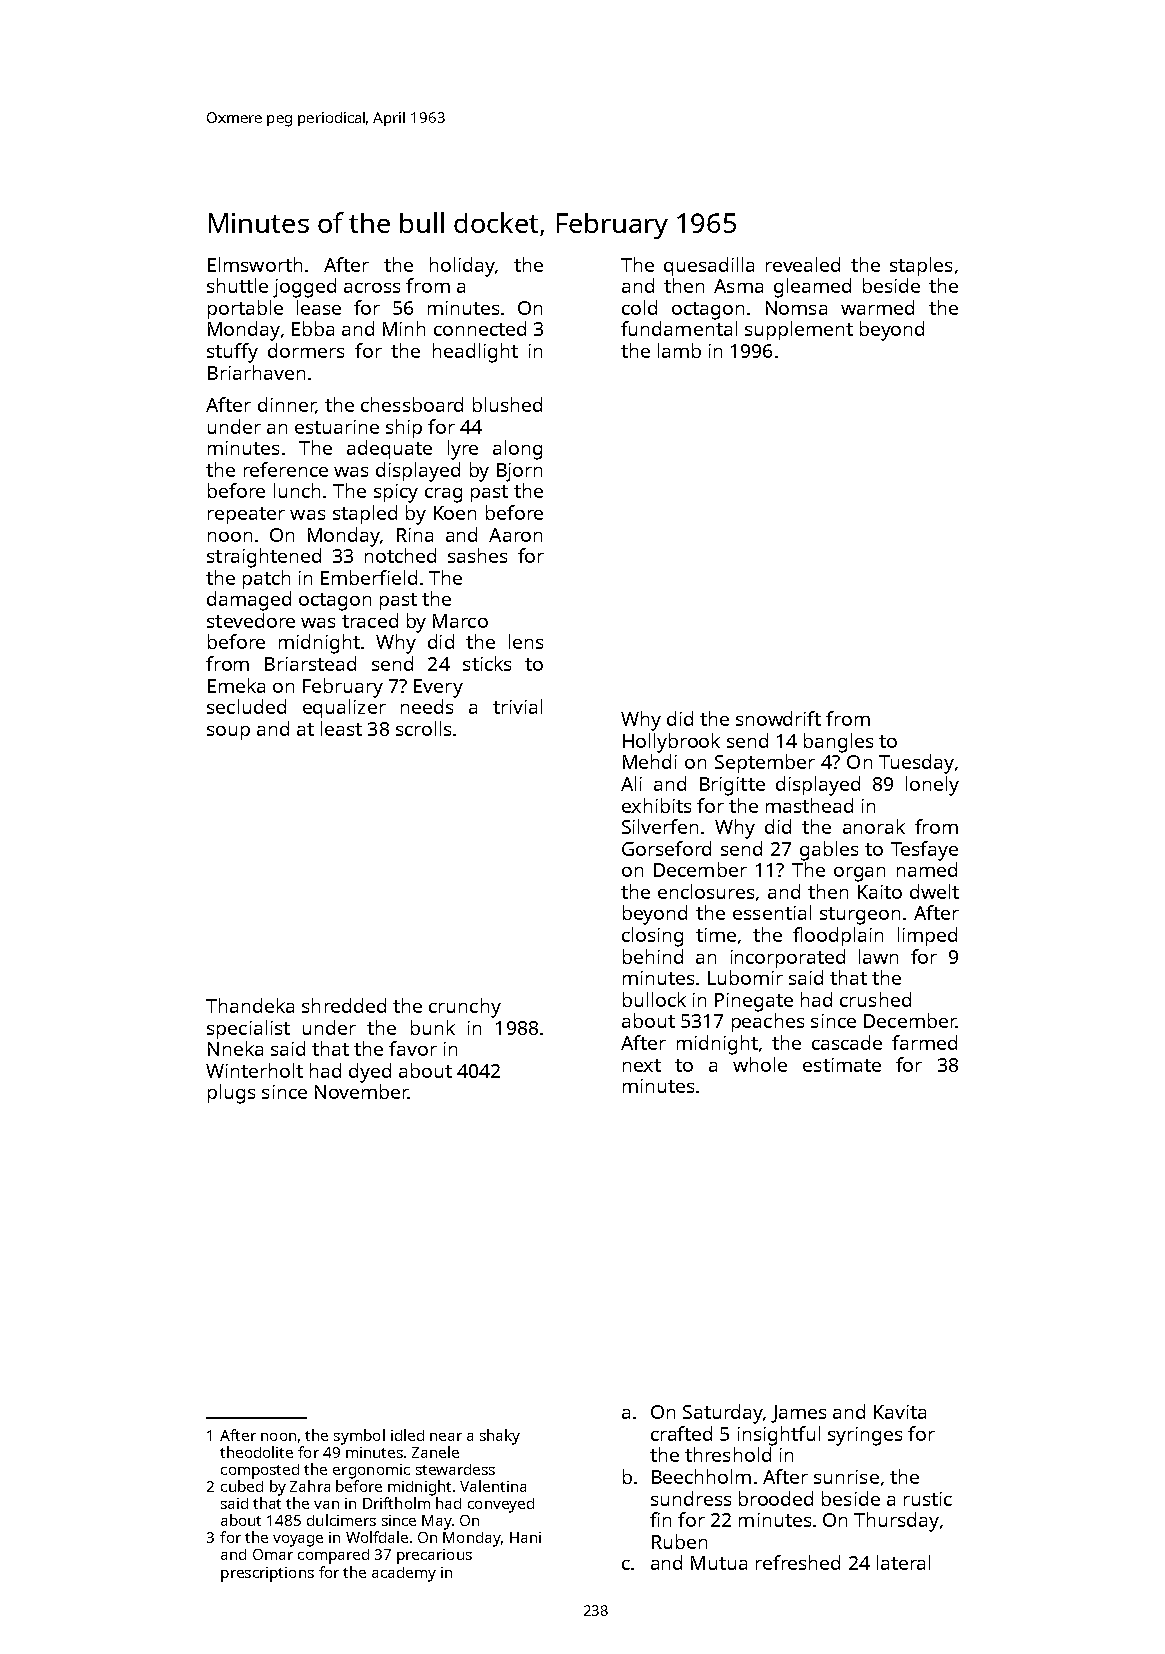  What do you see at coordinates (341, 728) in the screenshot?
I see `least` at bounding box center [341, 728].
